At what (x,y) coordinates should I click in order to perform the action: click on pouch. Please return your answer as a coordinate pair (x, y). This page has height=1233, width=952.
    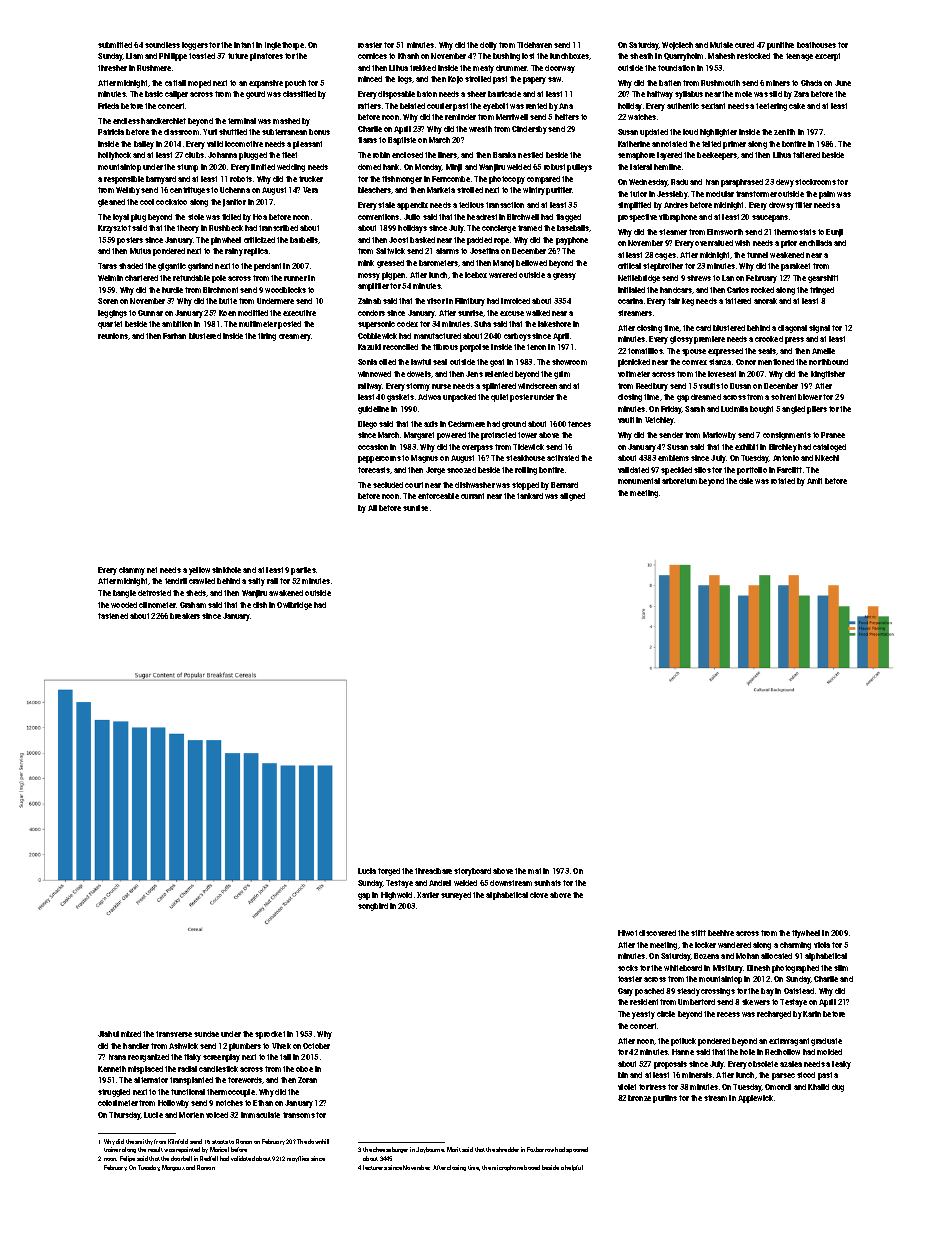
    Looking at the image, I should click on (295, 84).
